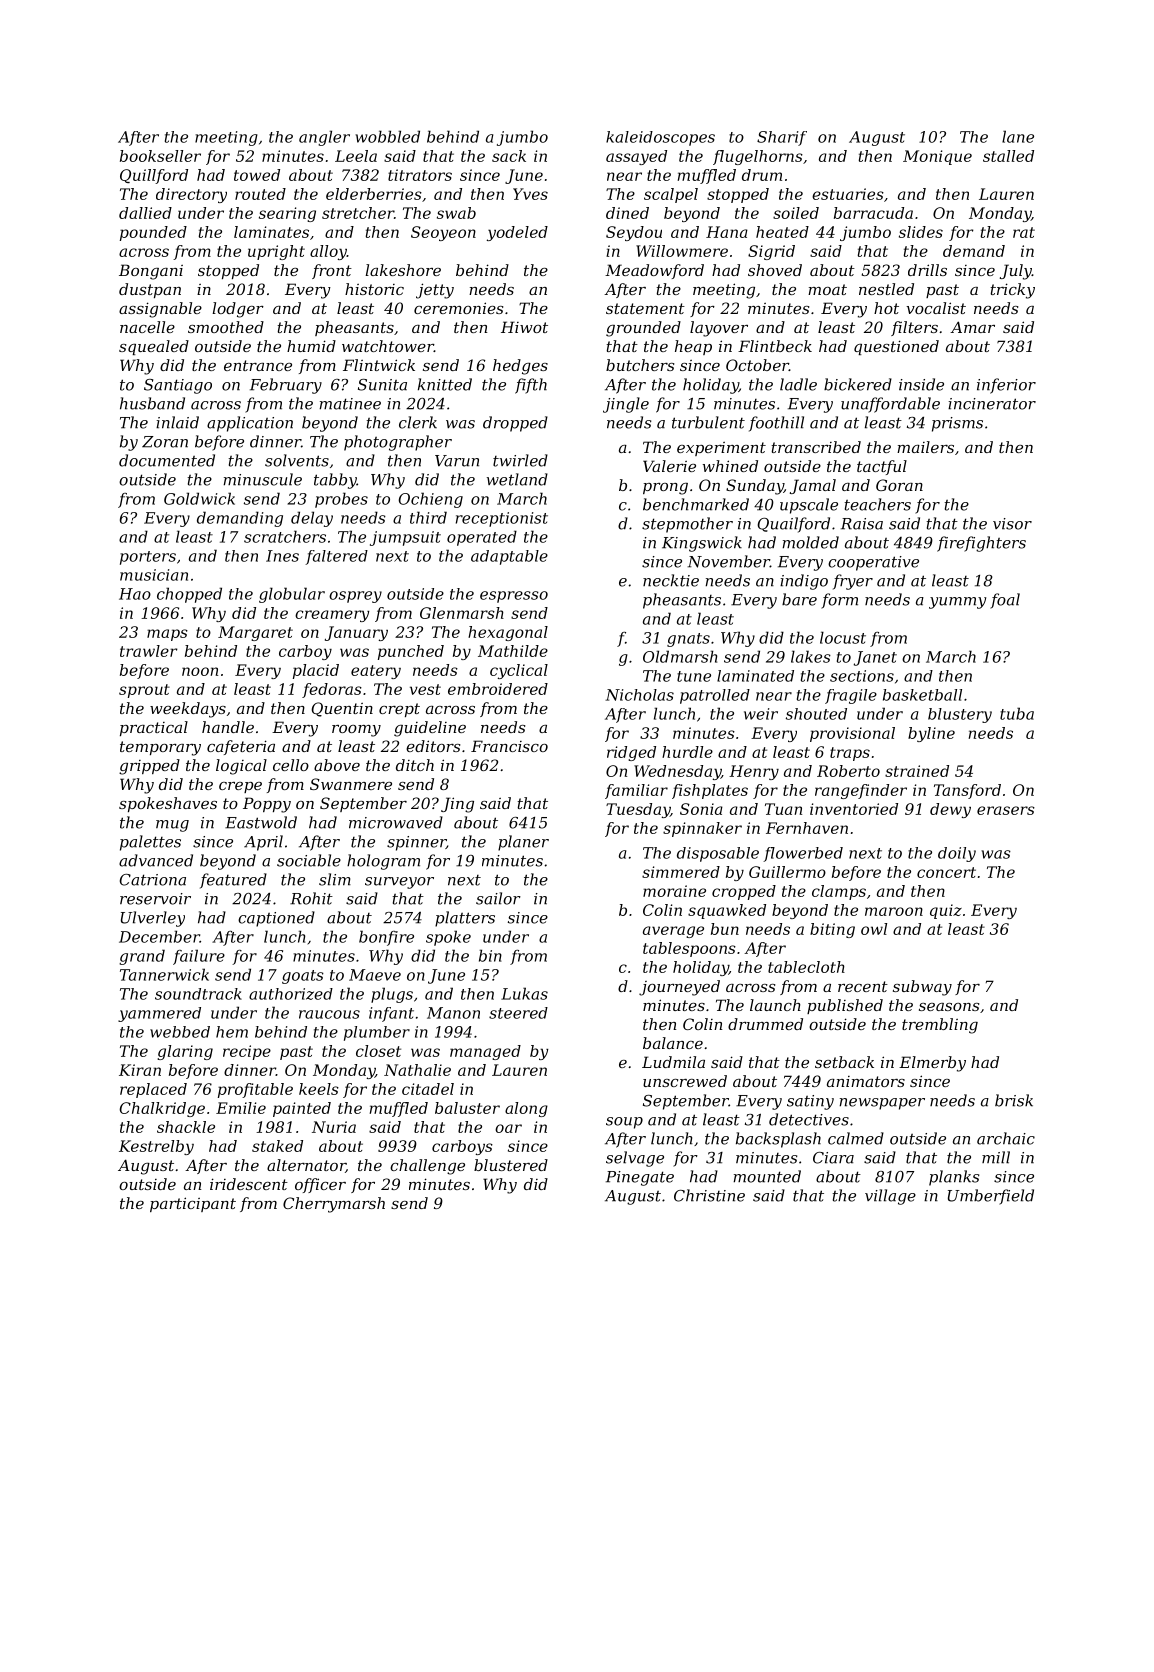 The width and height of the image is (1154, 1672). What do you see at coordinates (153, 233) in the image?
I see `pounded` at bounding box center [153, 233].
